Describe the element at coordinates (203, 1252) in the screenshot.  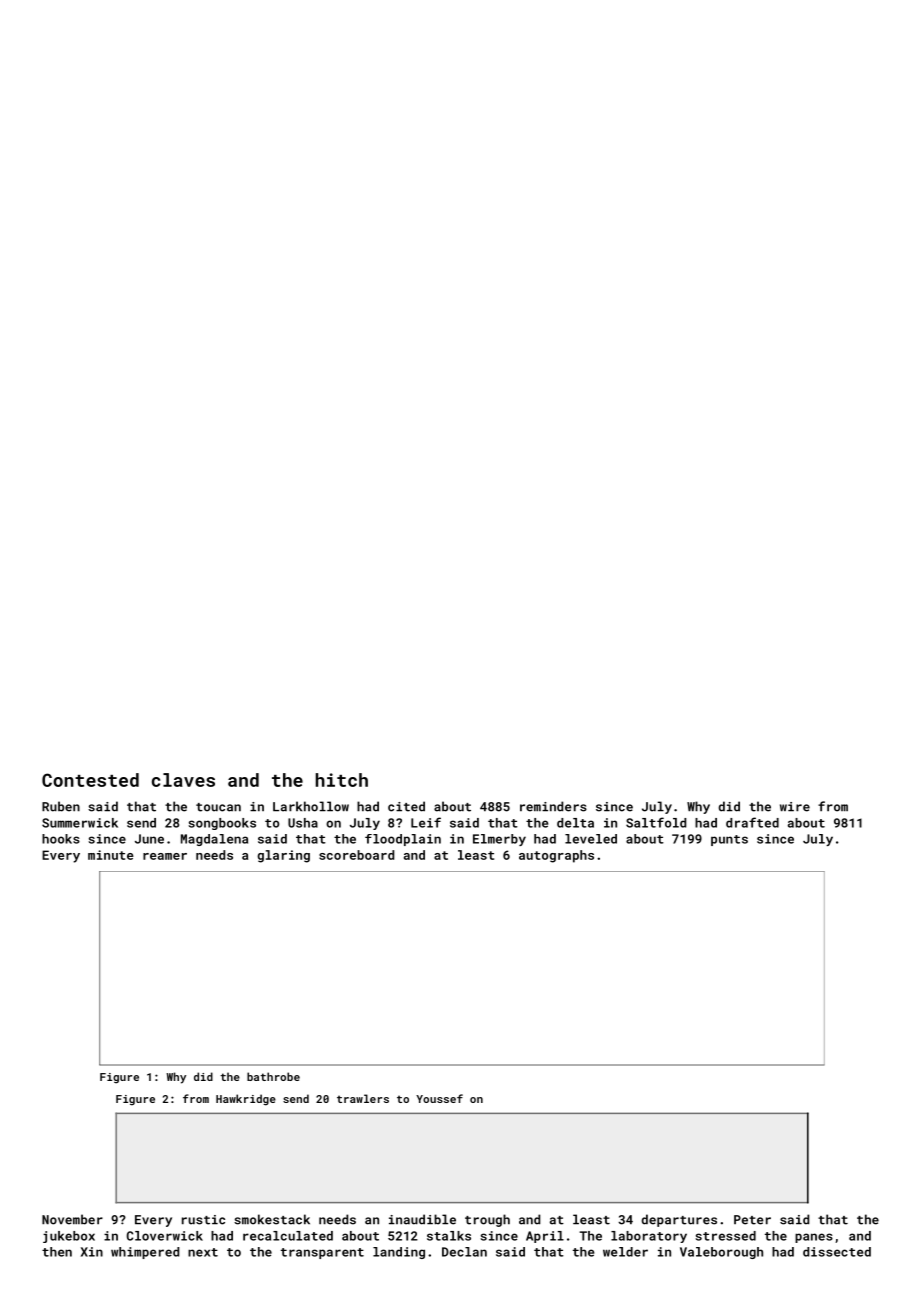
I see `next` at that location.
